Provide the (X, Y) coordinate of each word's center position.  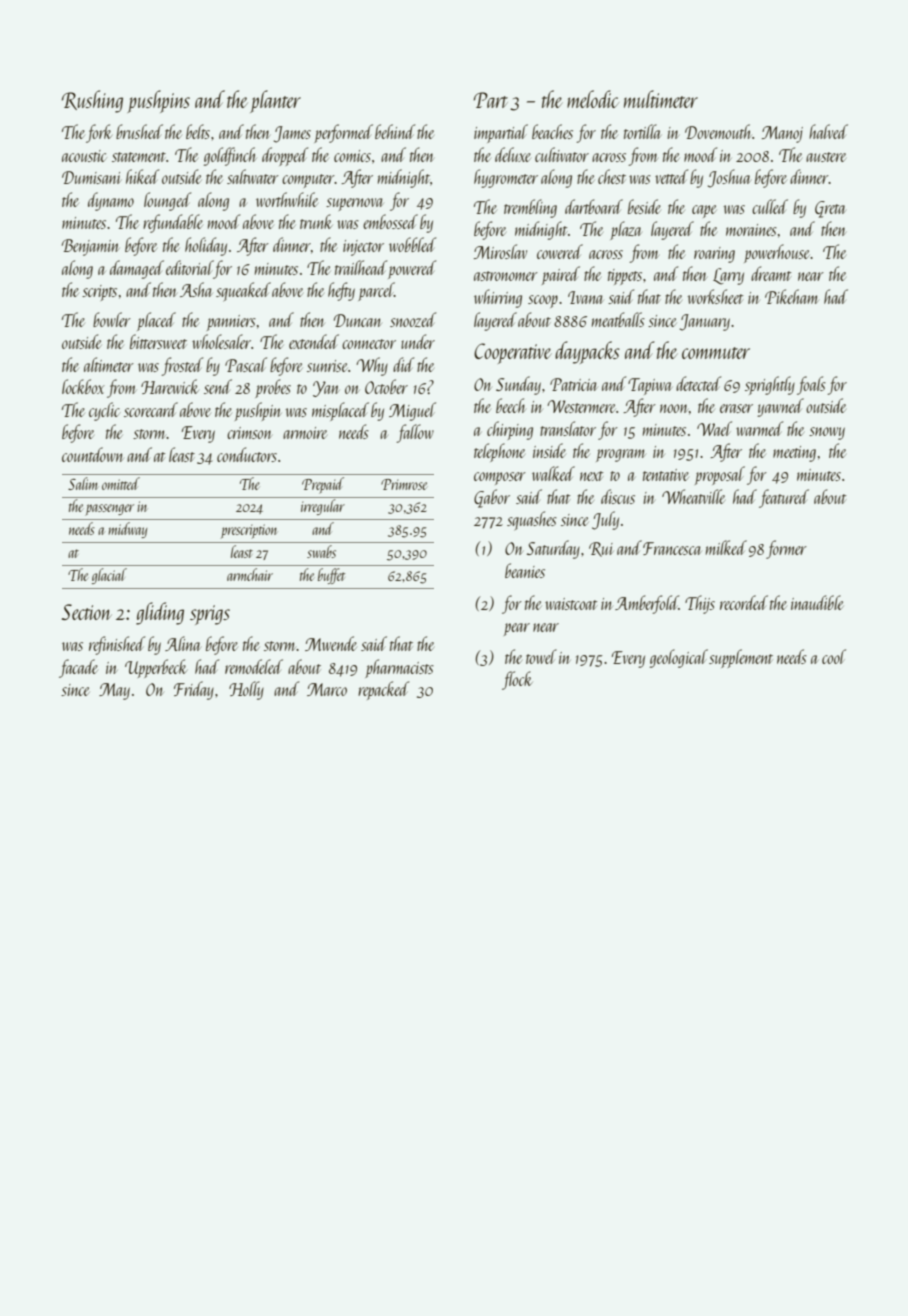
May (114, 691)
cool (834, 656)
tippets (625, 277)
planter (275, 101)
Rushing (92, 101)
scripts (99, 293)
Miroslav (500, 251)
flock (517, 680)
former (786, 549)
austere (826, 157)
